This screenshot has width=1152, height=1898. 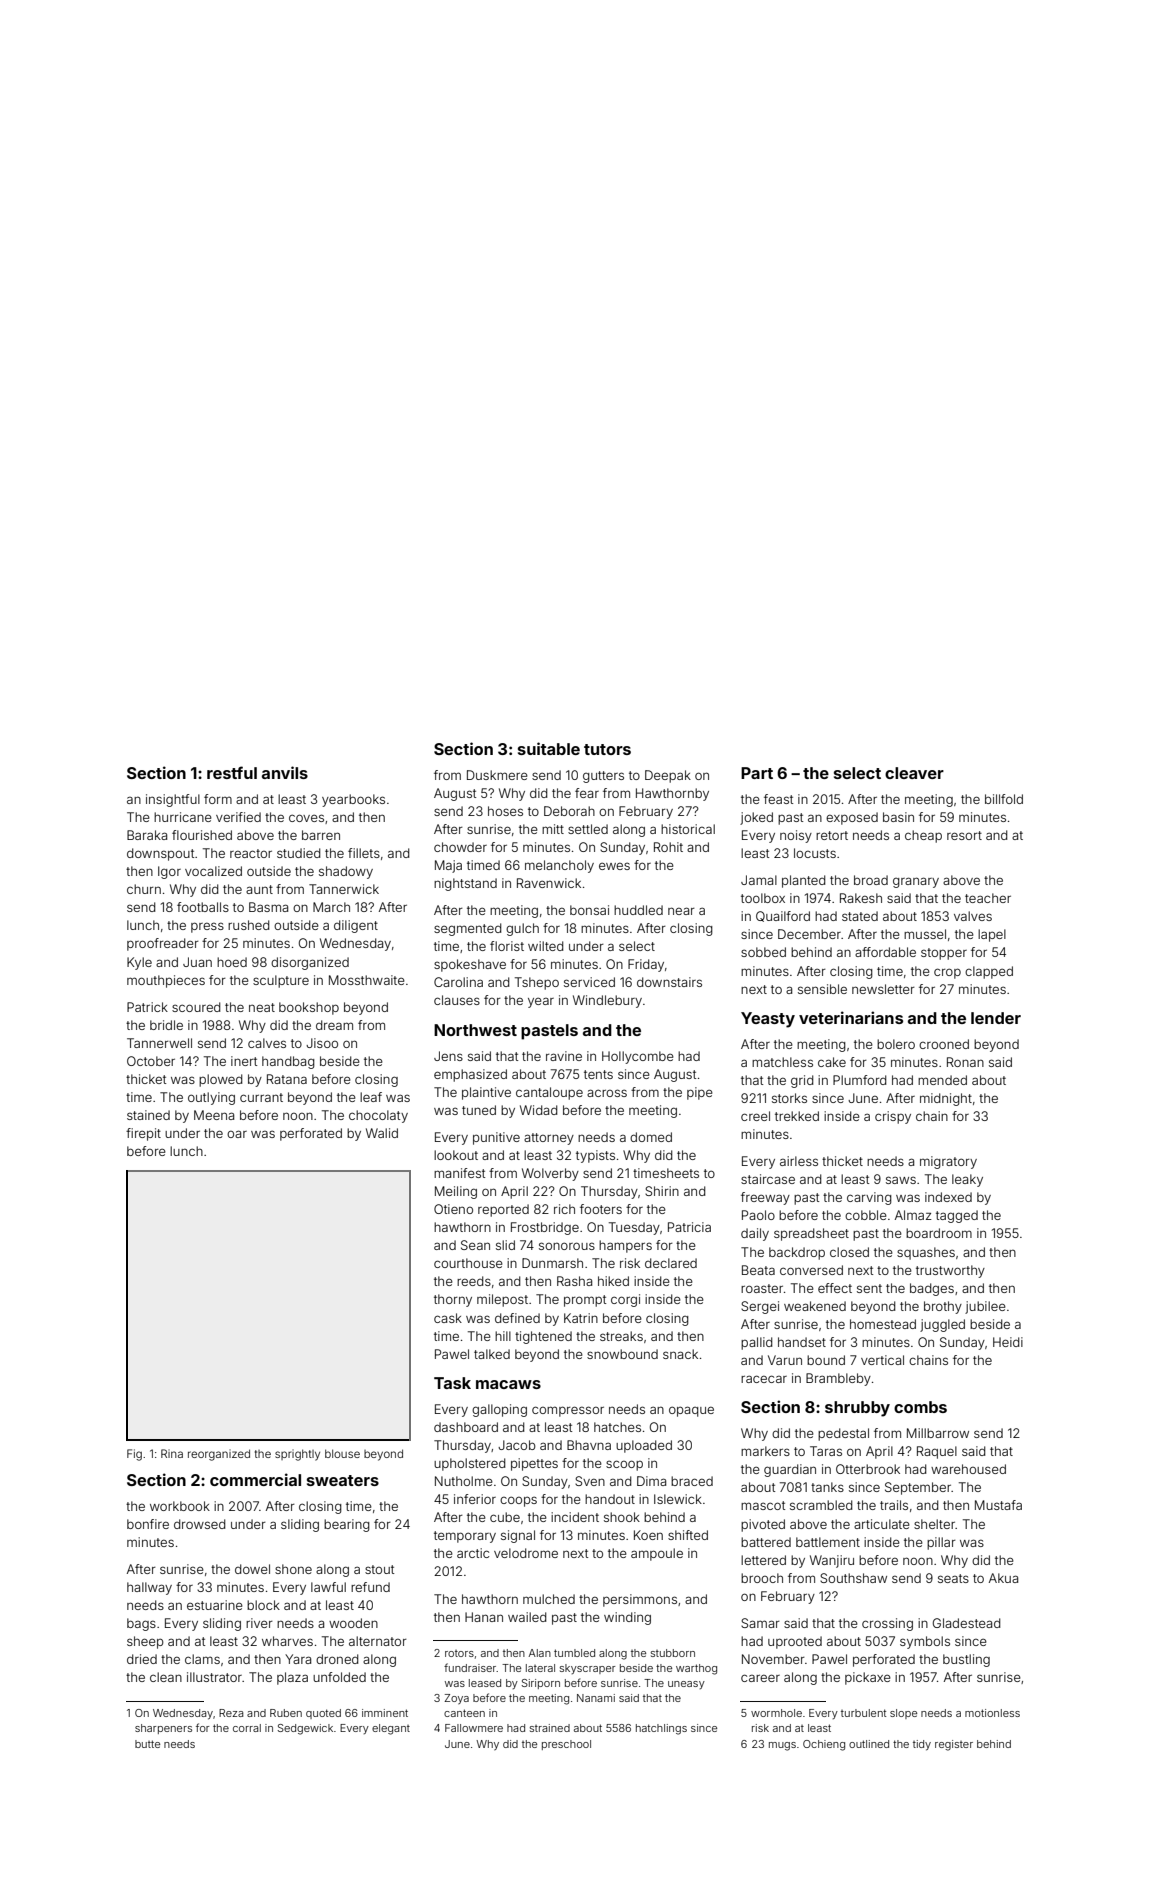 I want to click on anvils, so click(x=285, y=772).
